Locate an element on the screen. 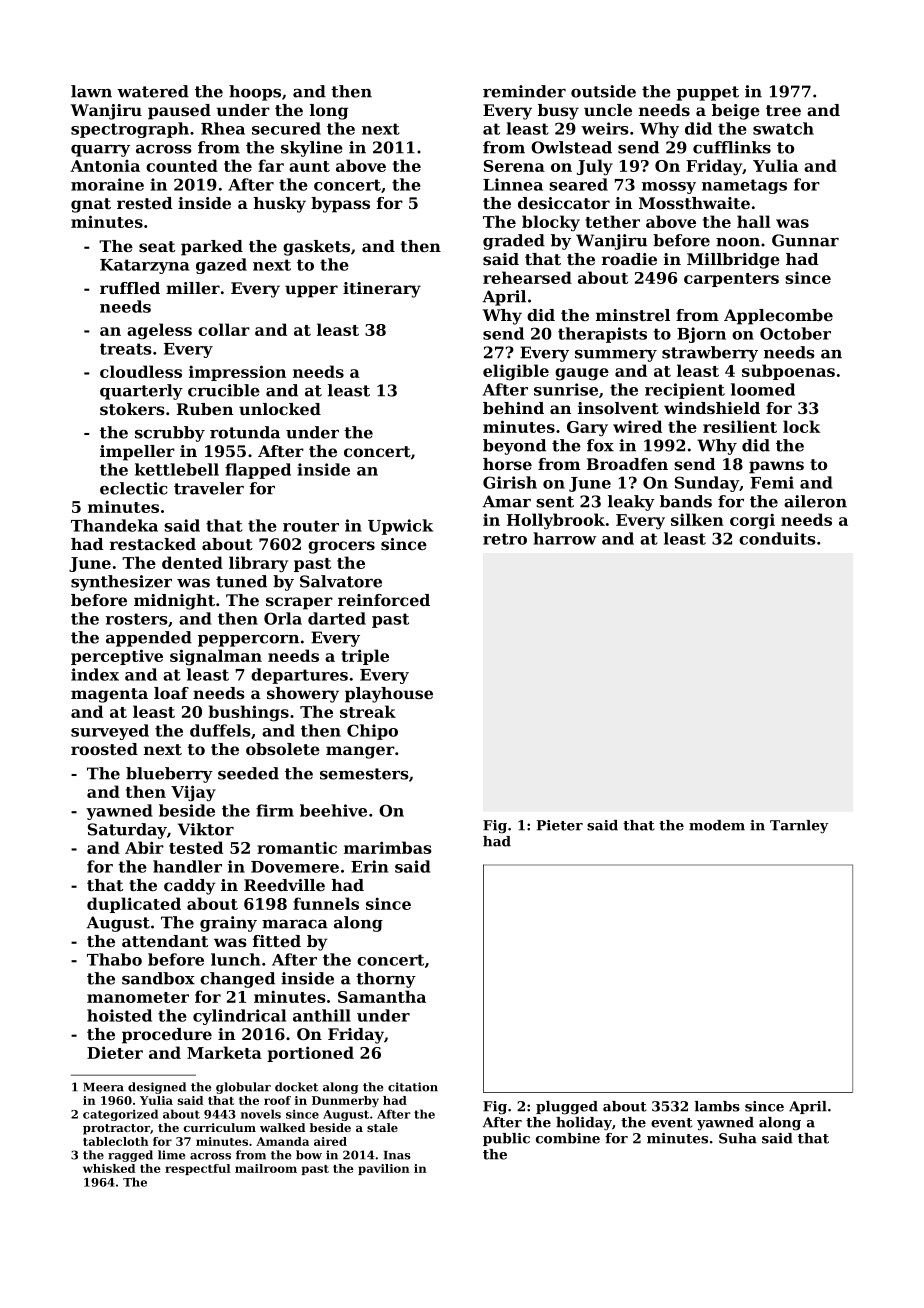 The image size is (924, 1308). modem is located at coordinates (717, 825).
